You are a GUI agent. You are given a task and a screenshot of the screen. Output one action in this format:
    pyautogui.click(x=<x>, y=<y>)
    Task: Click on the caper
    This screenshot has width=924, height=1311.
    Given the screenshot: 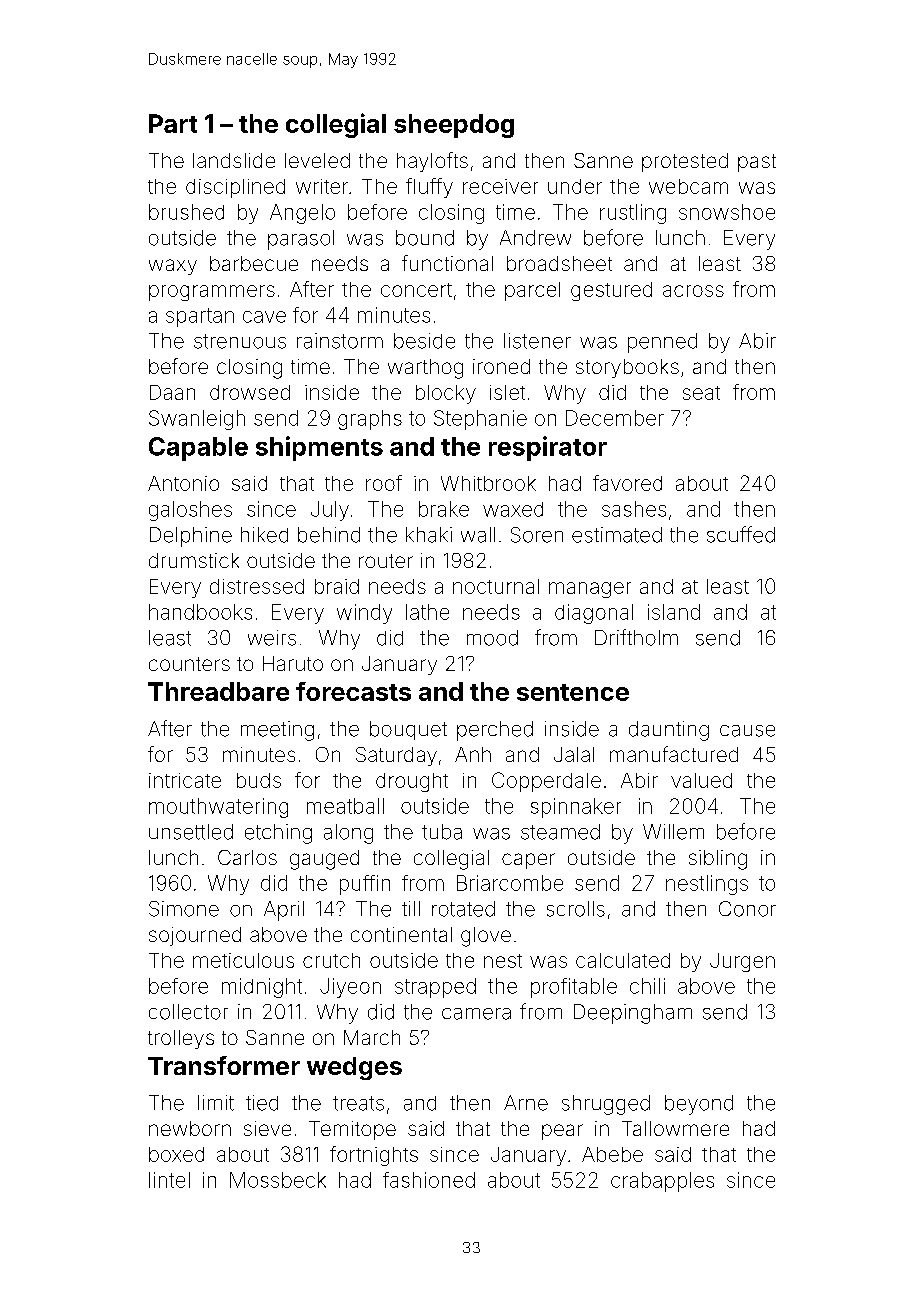 What is the action you would take?
    pyautogui.click(x=528, y=861)
